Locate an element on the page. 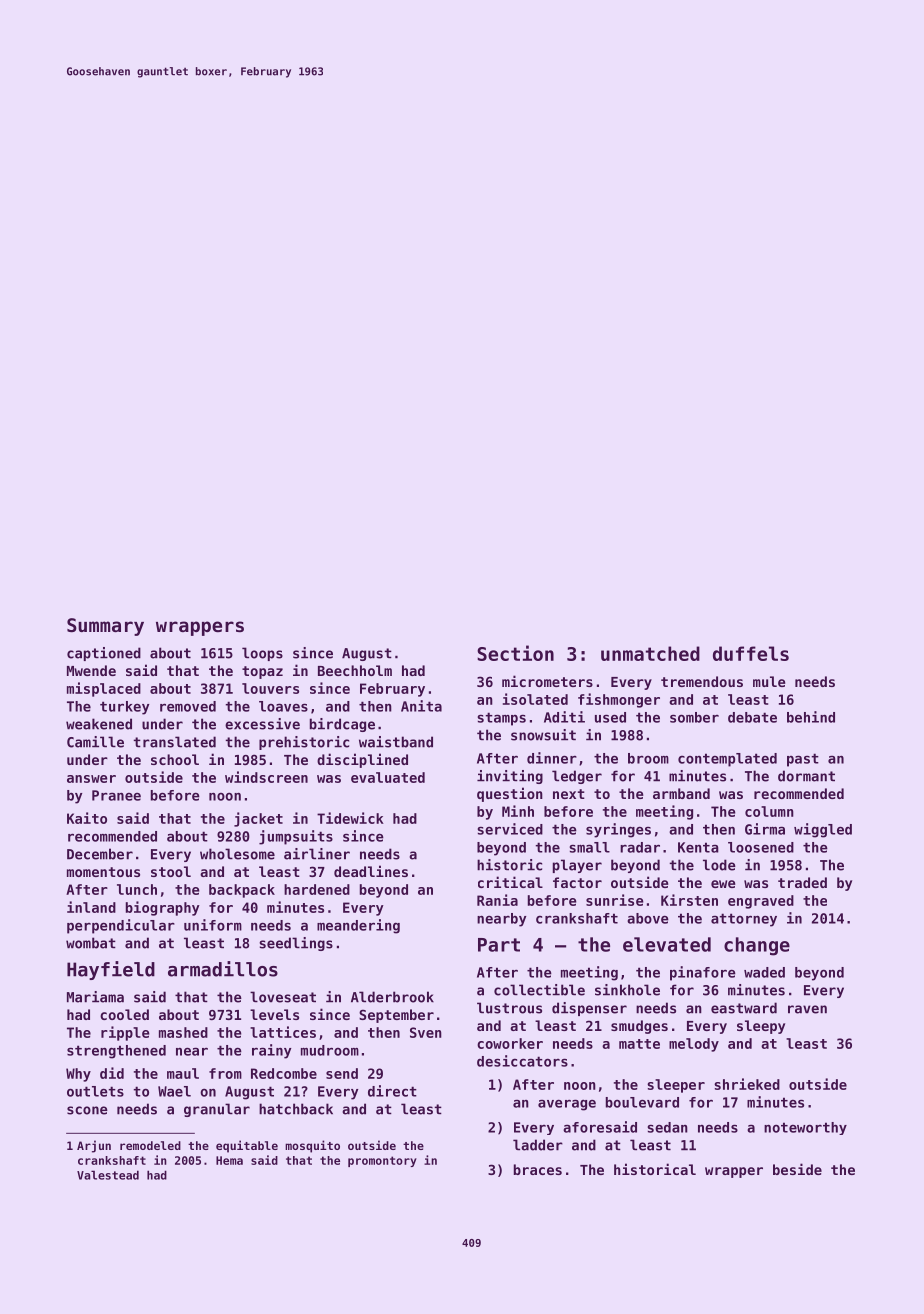 Image resolution: width=924 pixels, height=1314 pixels. shrieked is located at coordinates (747, 1084).
